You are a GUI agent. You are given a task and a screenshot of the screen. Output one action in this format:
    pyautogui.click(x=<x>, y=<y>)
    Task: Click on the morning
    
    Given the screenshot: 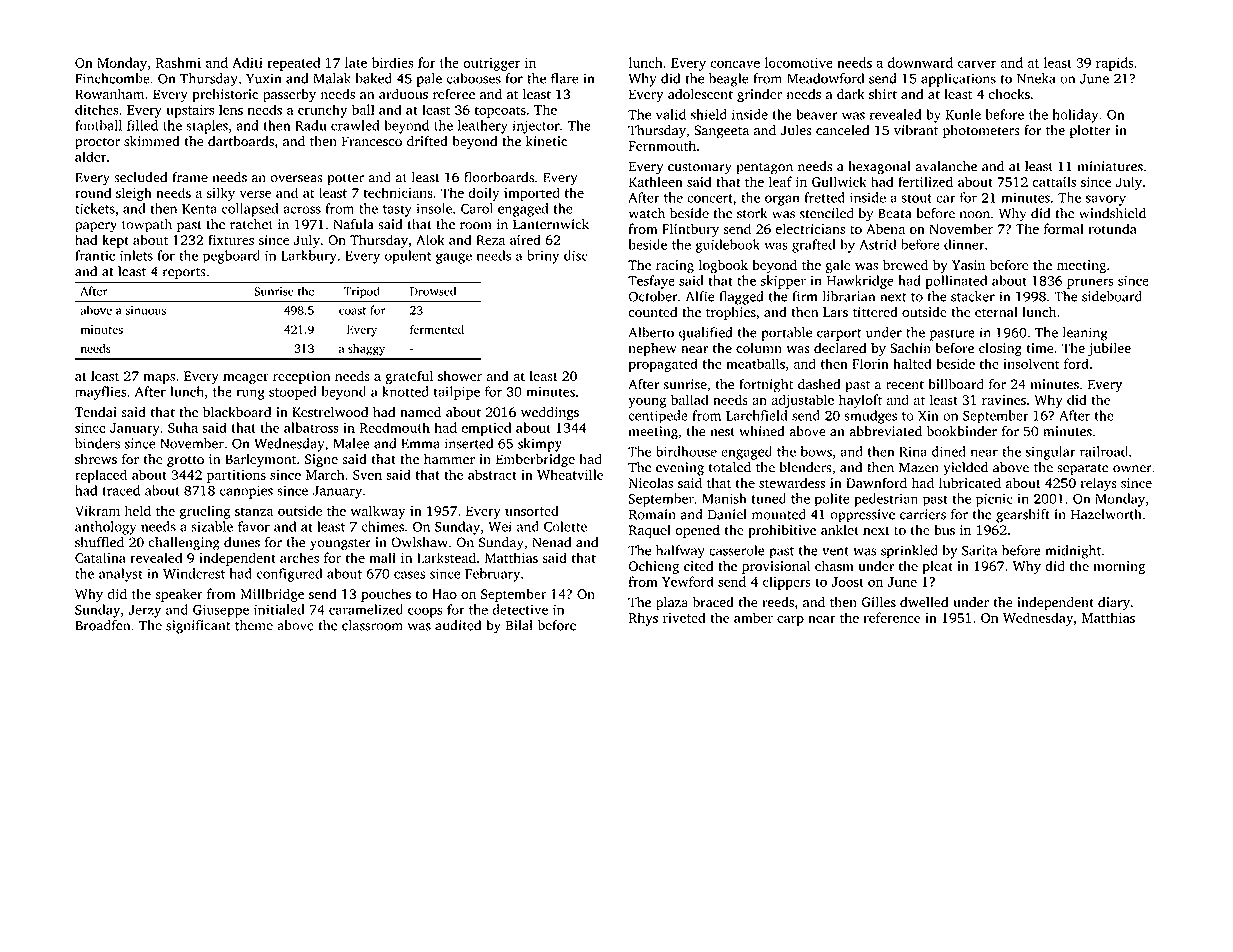 What is the action you would take?
    pyautogui.click(x=1119, y=568)
